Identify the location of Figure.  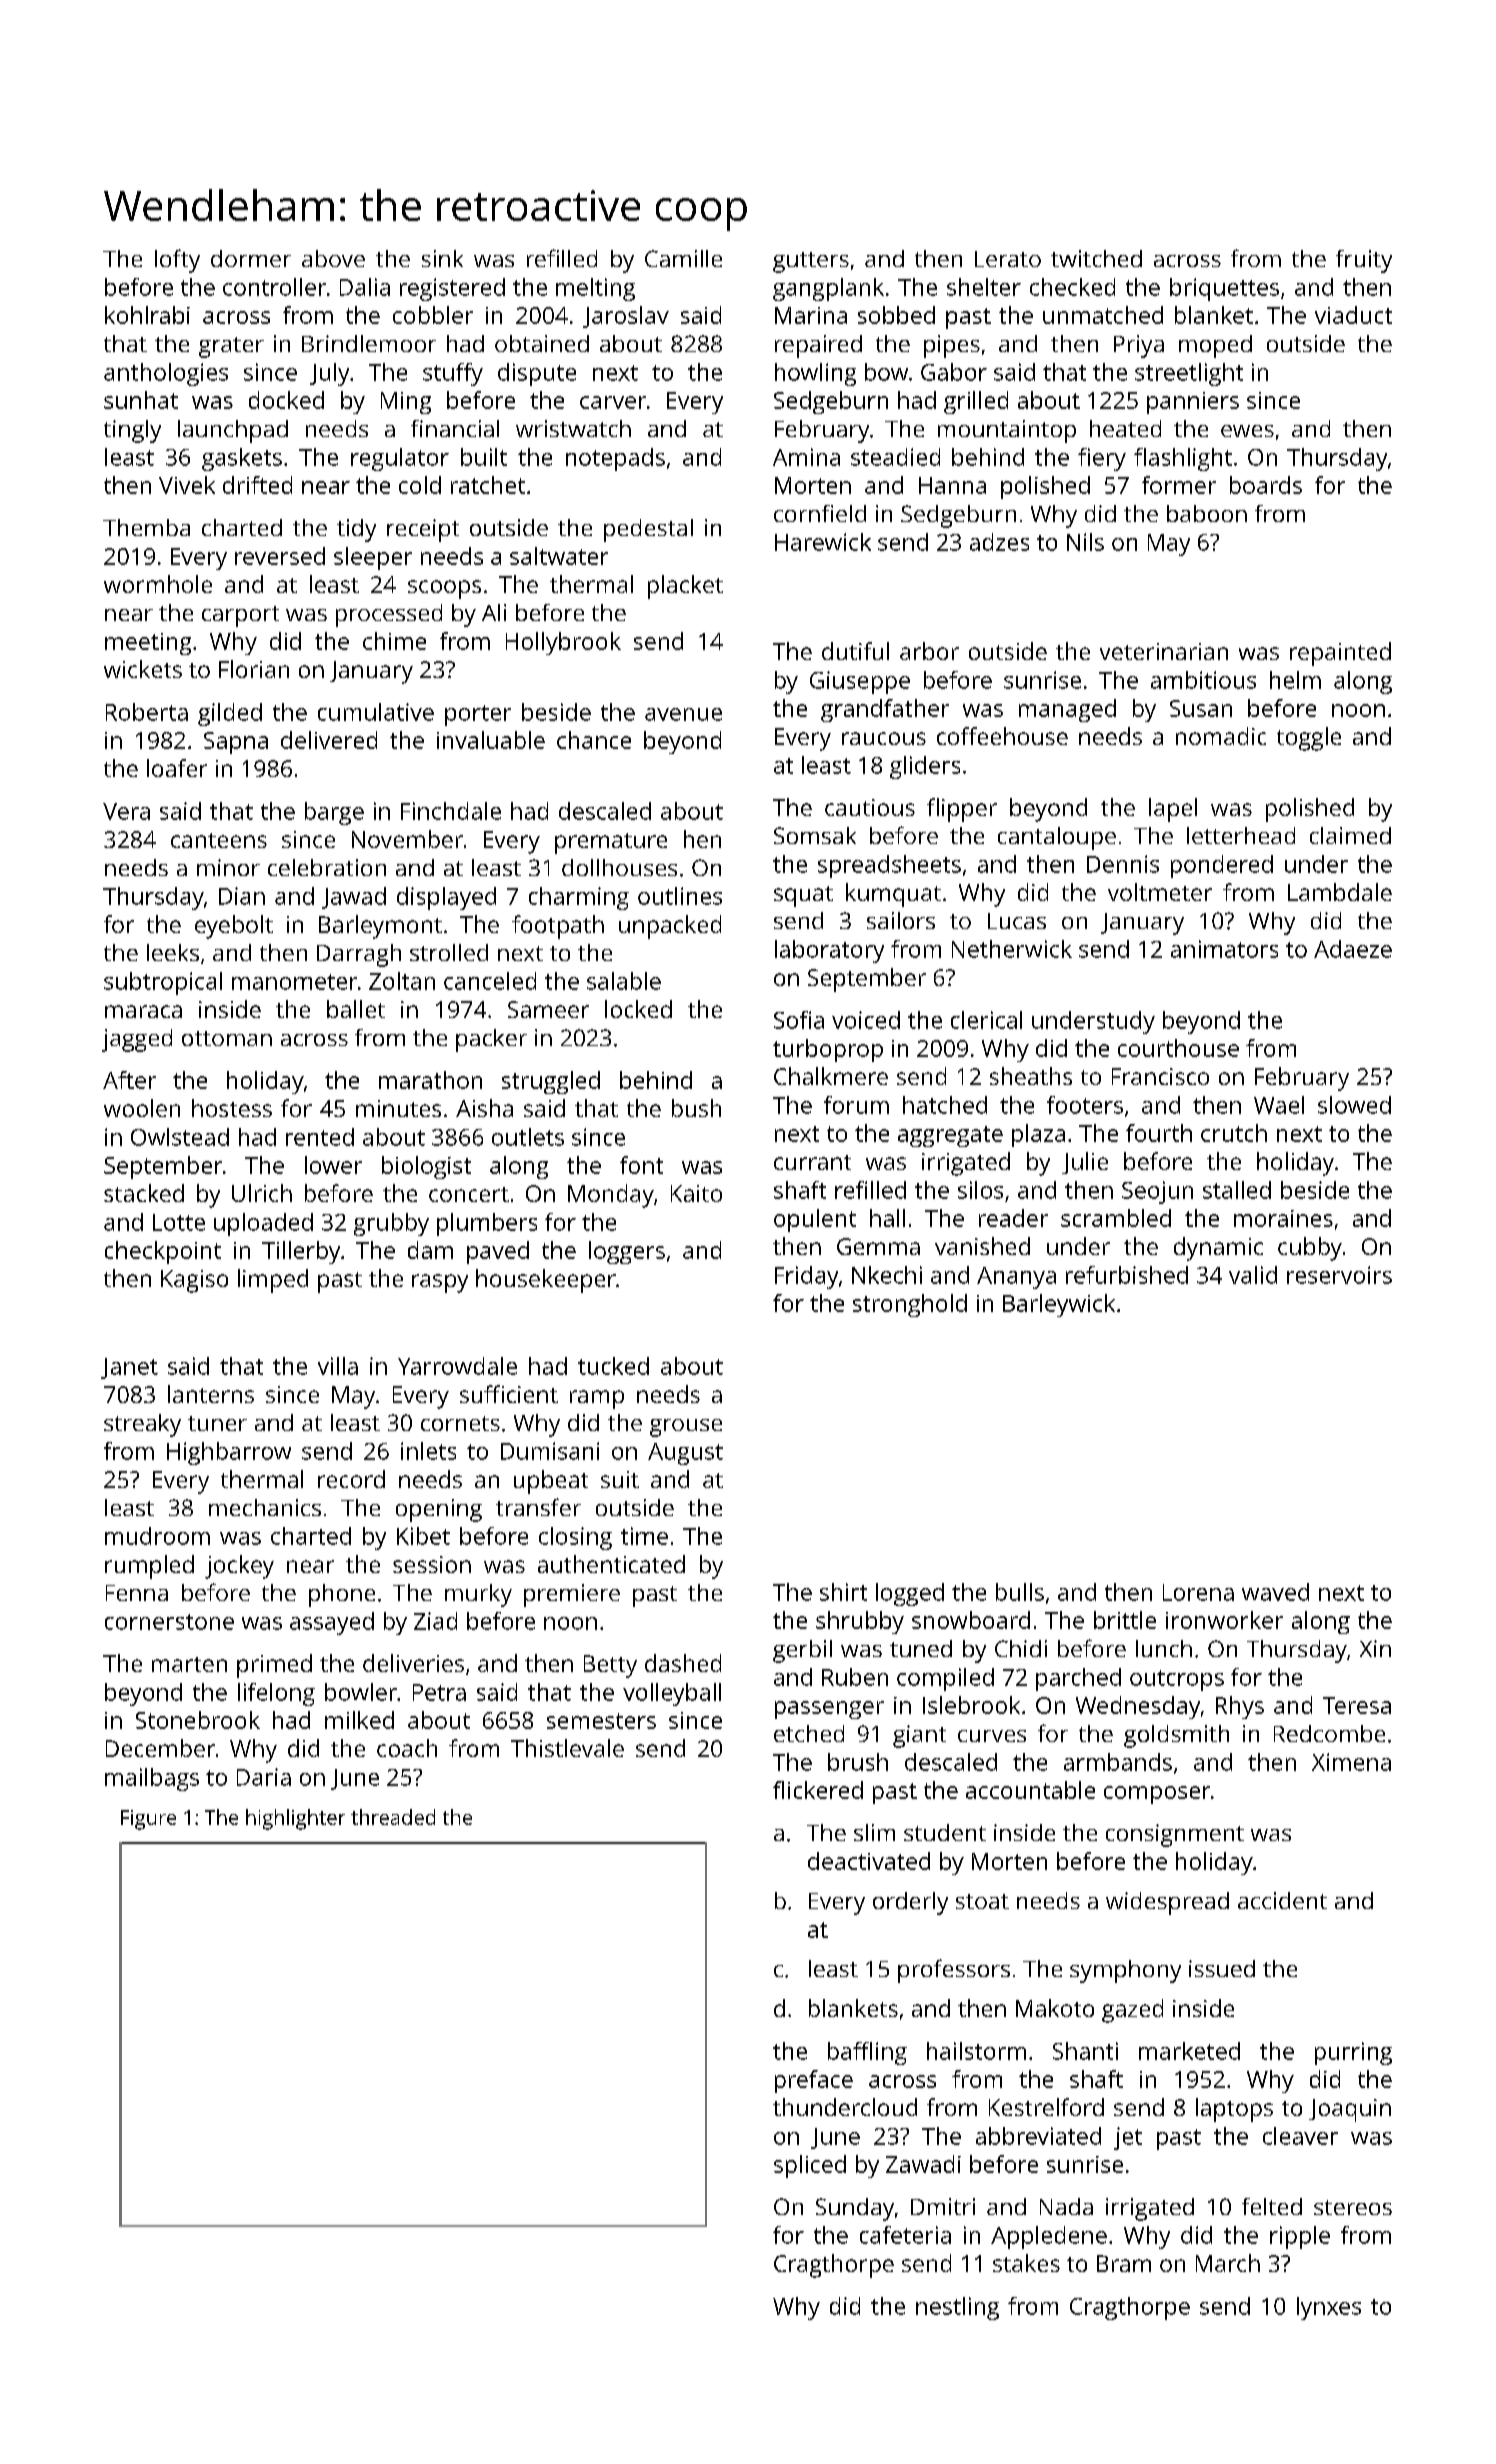
(148, 1820).
